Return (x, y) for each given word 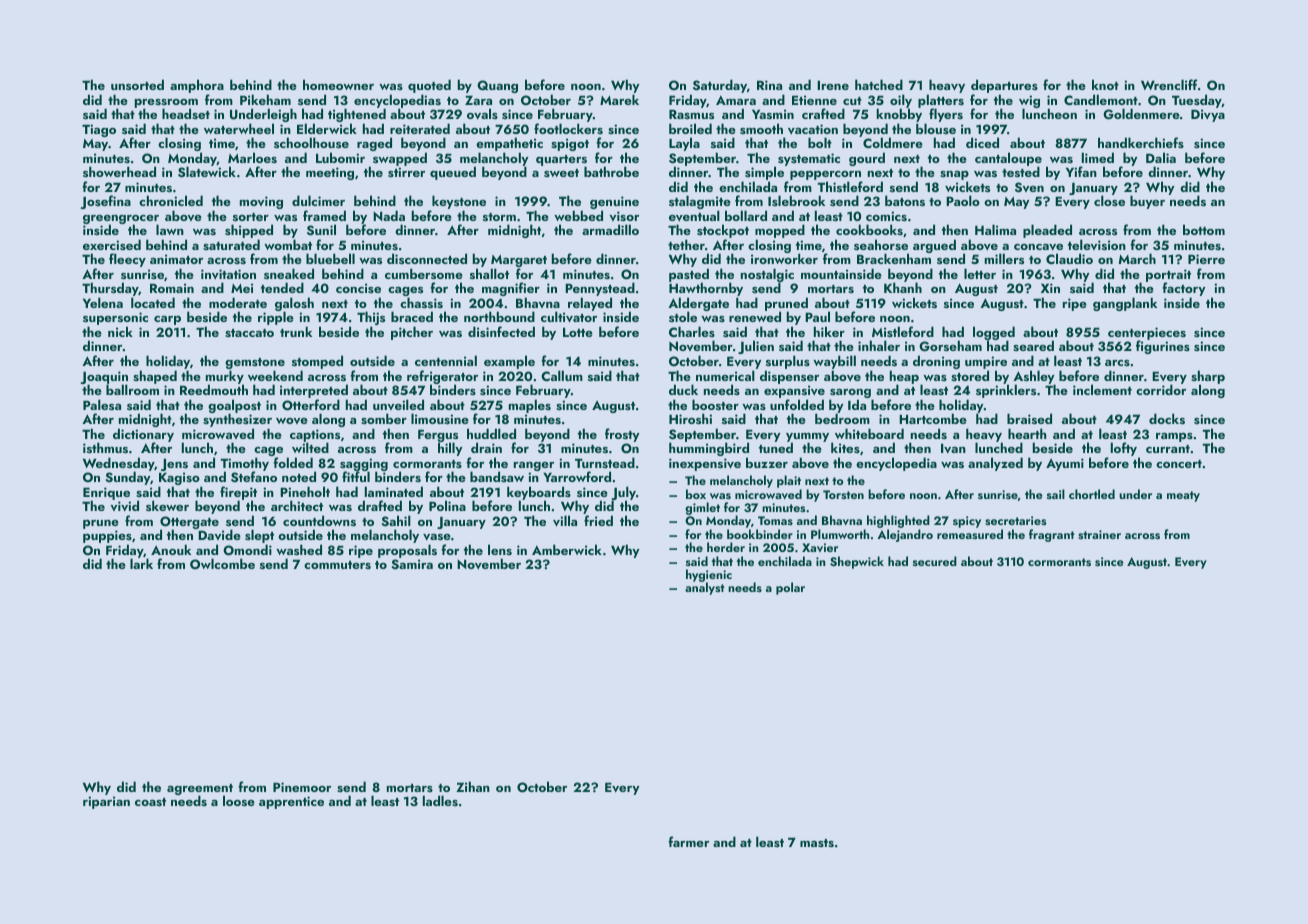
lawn (170, 229)
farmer (688, 841)
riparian (106, 802)
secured (935, 561)
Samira (412, 564)
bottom (1204, 229)
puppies (107, 536)
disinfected (501, 331)
